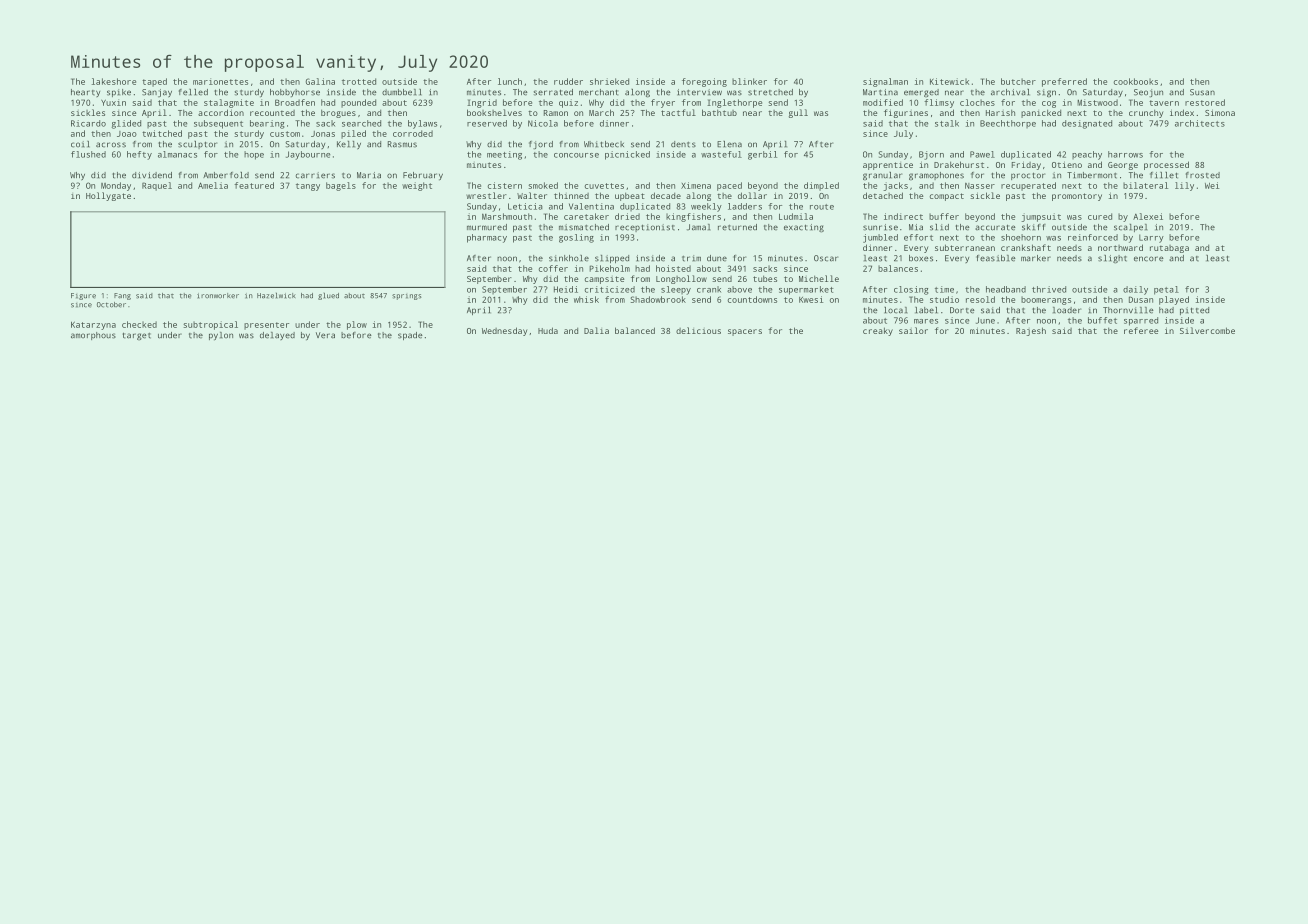  I want to click on Figure, so click(83, 296).
